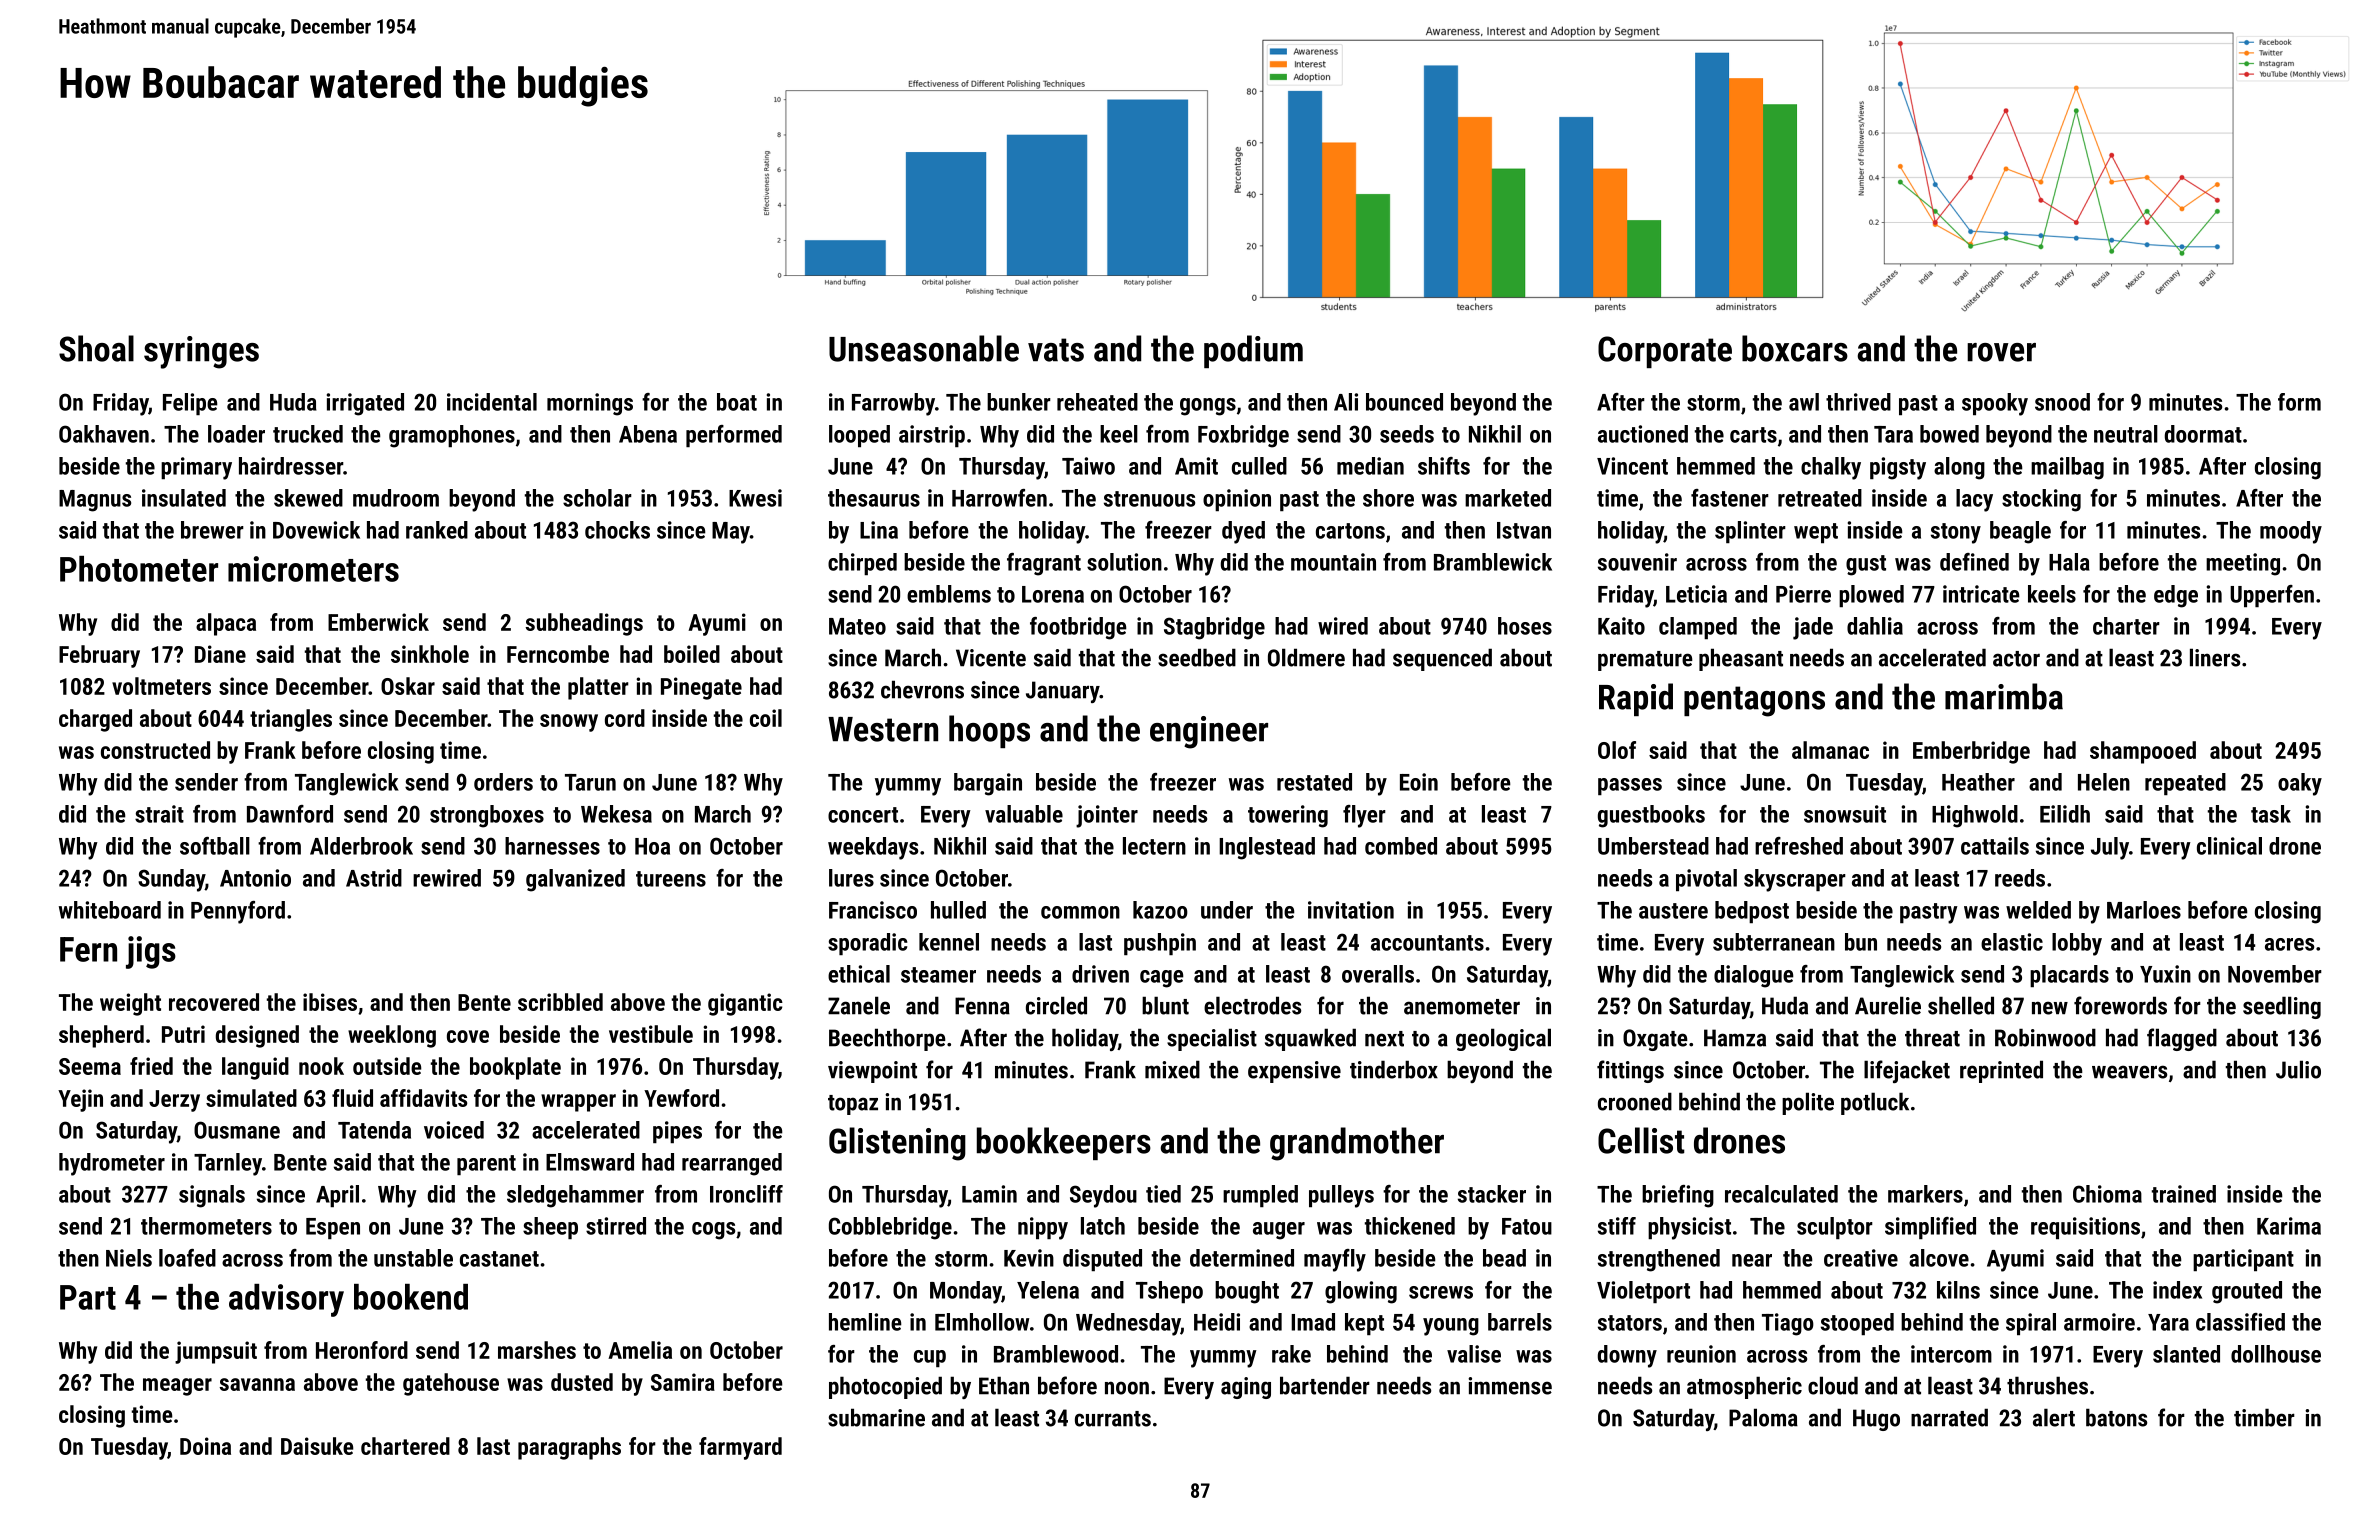  Describe the element at coordinates (1820, 498) in the screenshot. I see `retreated` at that location.
